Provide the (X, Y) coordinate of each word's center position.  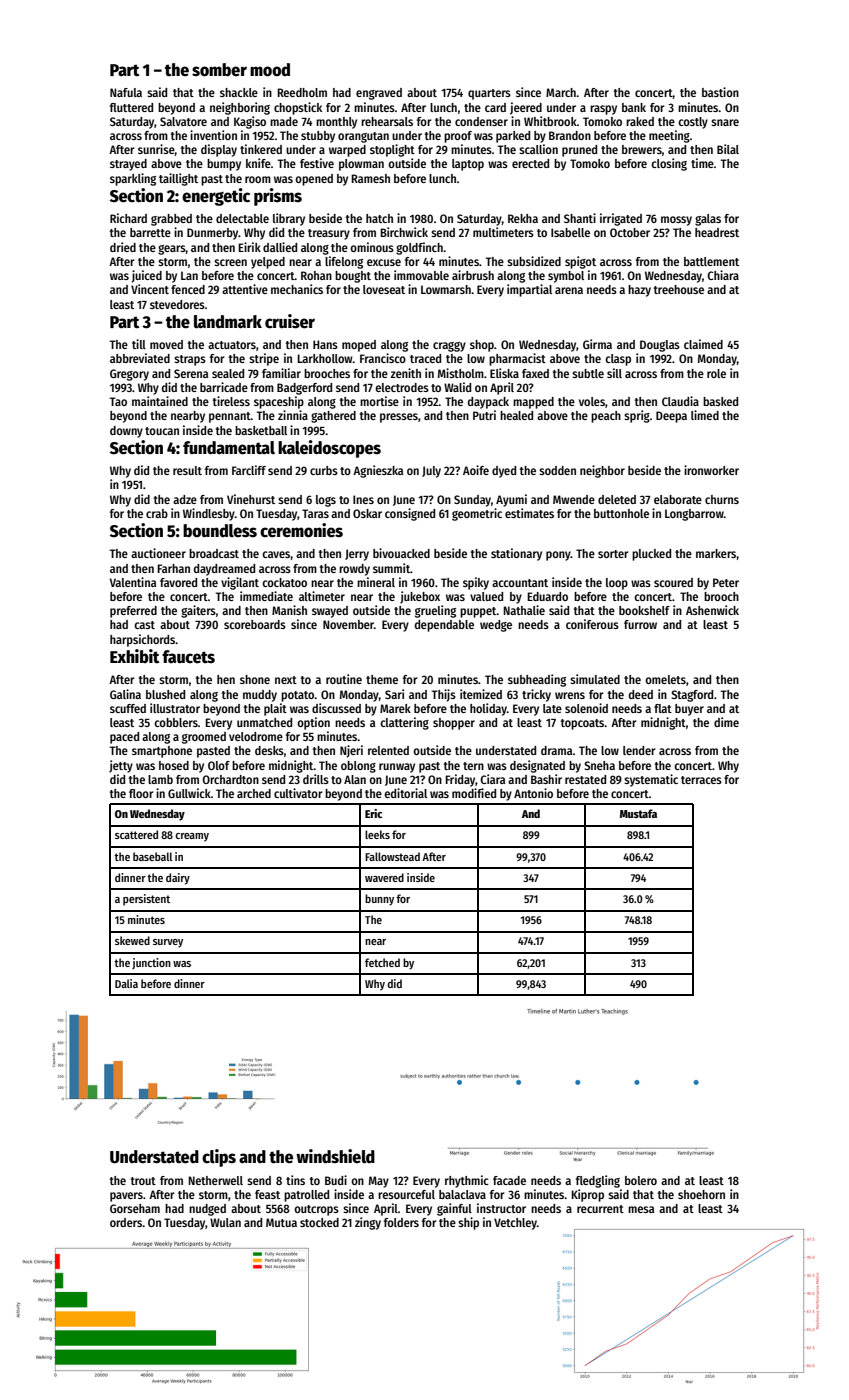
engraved (379, 94)
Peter (726, 582)
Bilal (728, 149)
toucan (162, 431)
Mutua (281, 1222)
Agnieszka (378, 471)
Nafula (126, 92)
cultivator (298, 793)
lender (639, 750)
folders (401, 1222)
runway (397, 768)
